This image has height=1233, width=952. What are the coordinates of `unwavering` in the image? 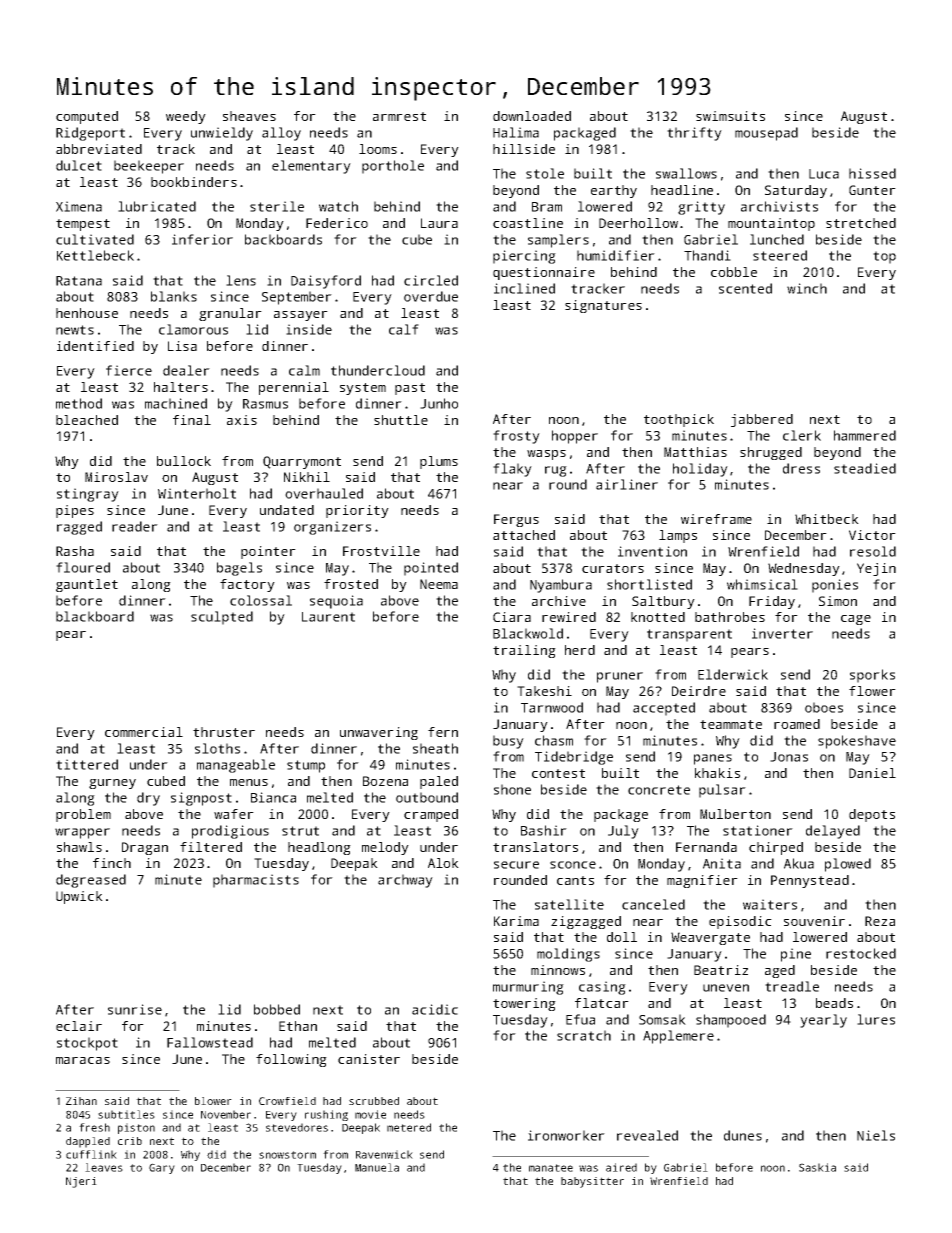 It's located at (379, 733).
